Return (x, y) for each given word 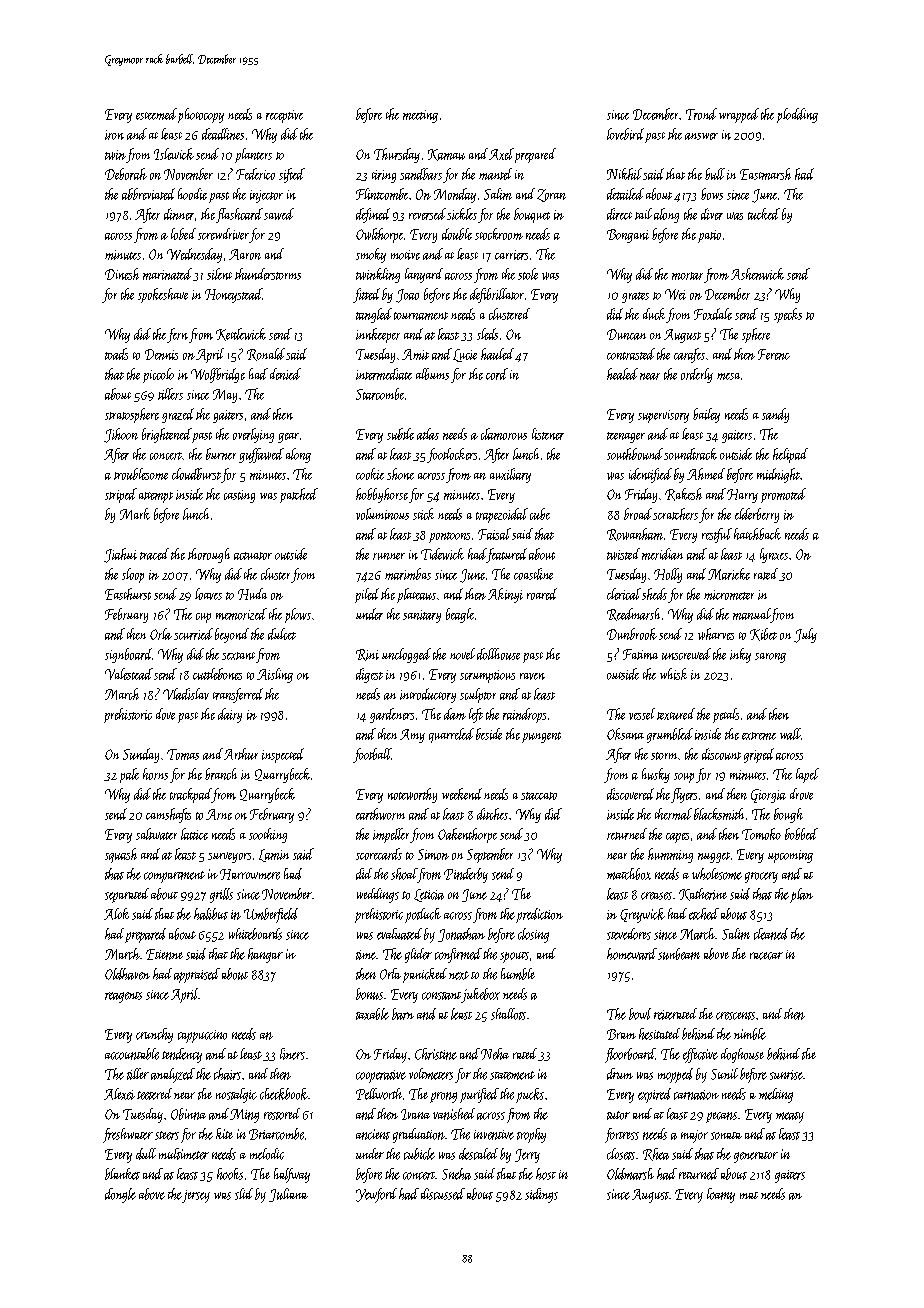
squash (121, 855)
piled (367, 595)
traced (154, 554)
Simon (433, 854)
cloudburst (196, 474)
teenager (626, 437)
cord (497, 374)
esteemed (156, 114)
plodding (797, 115)
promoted (783, 495)
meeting (420, 116)
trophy (531, 1135)
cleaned (771, 934)
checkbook (284, 1094)
